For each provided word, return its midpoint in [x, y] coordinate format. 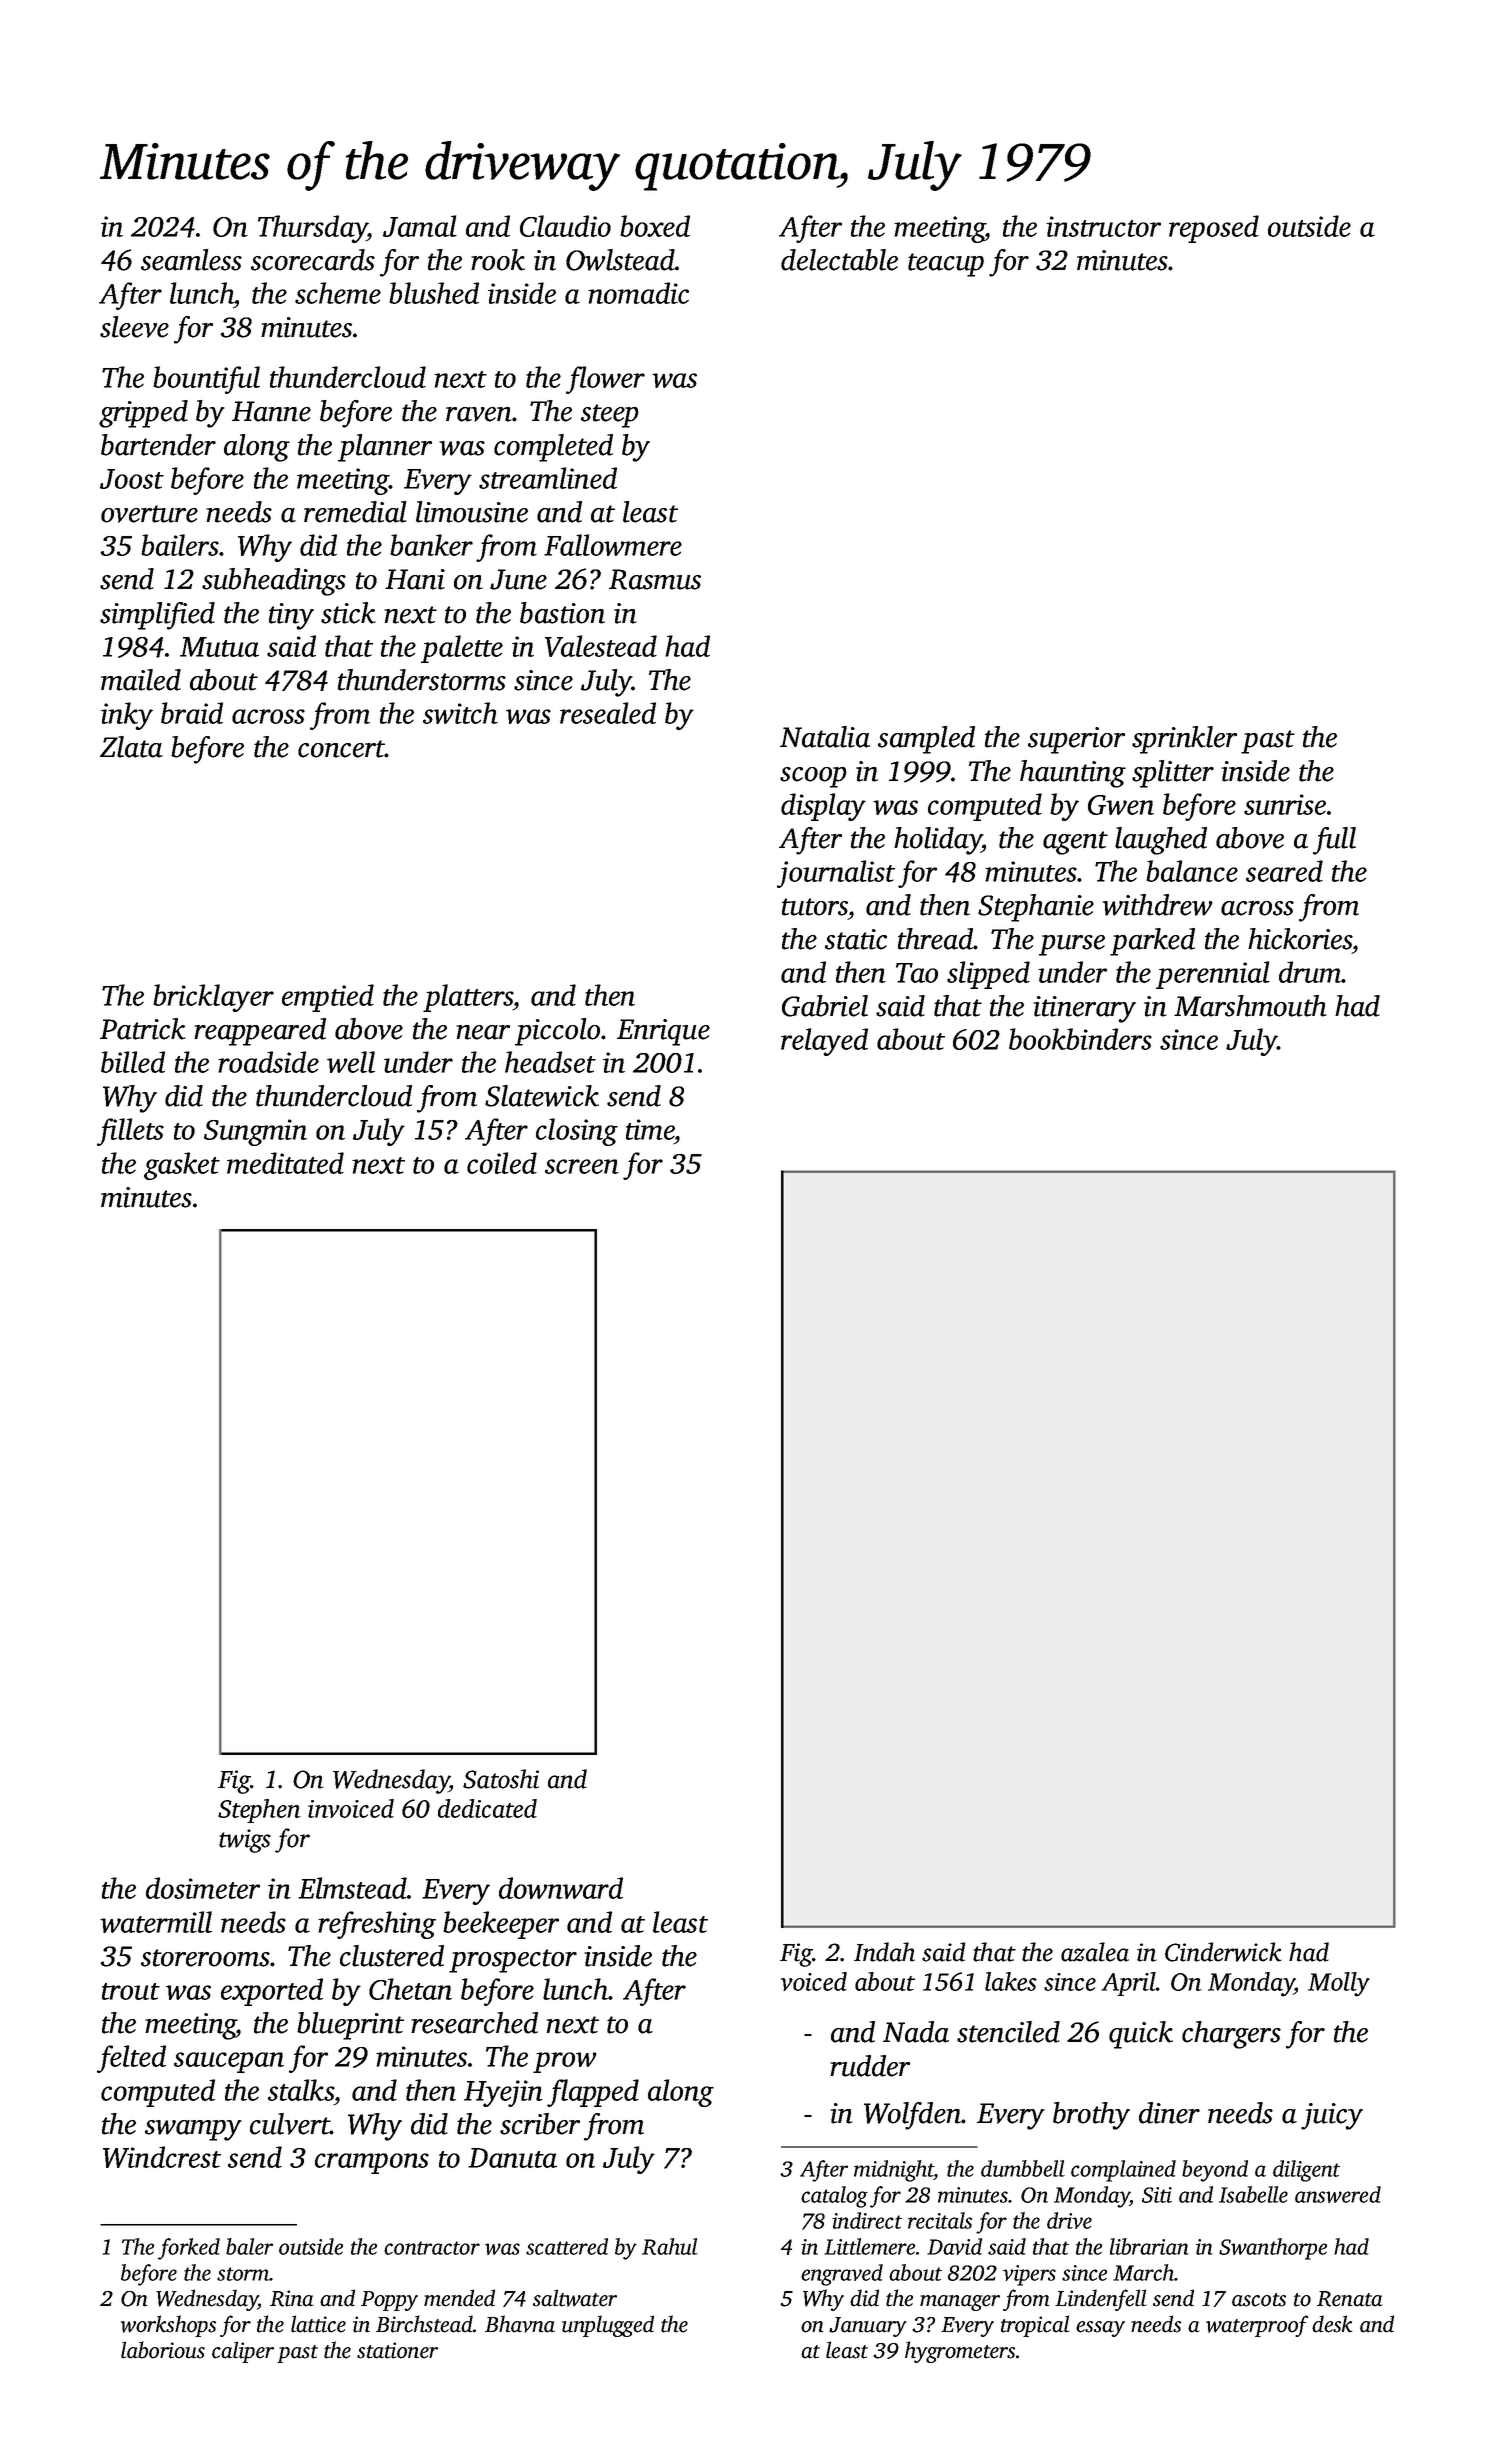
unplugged [608, 2326]
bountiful [206, 380]
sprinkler [1184, 740]
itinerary [1084, 1009]
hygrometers [960, 2352]
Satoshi [501, 1779]
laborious [163, 2350]
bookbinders [1080, 1039]
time [650, 1129]
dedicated [487, 1808]
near [483, 1032]
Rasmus [655, 579]
